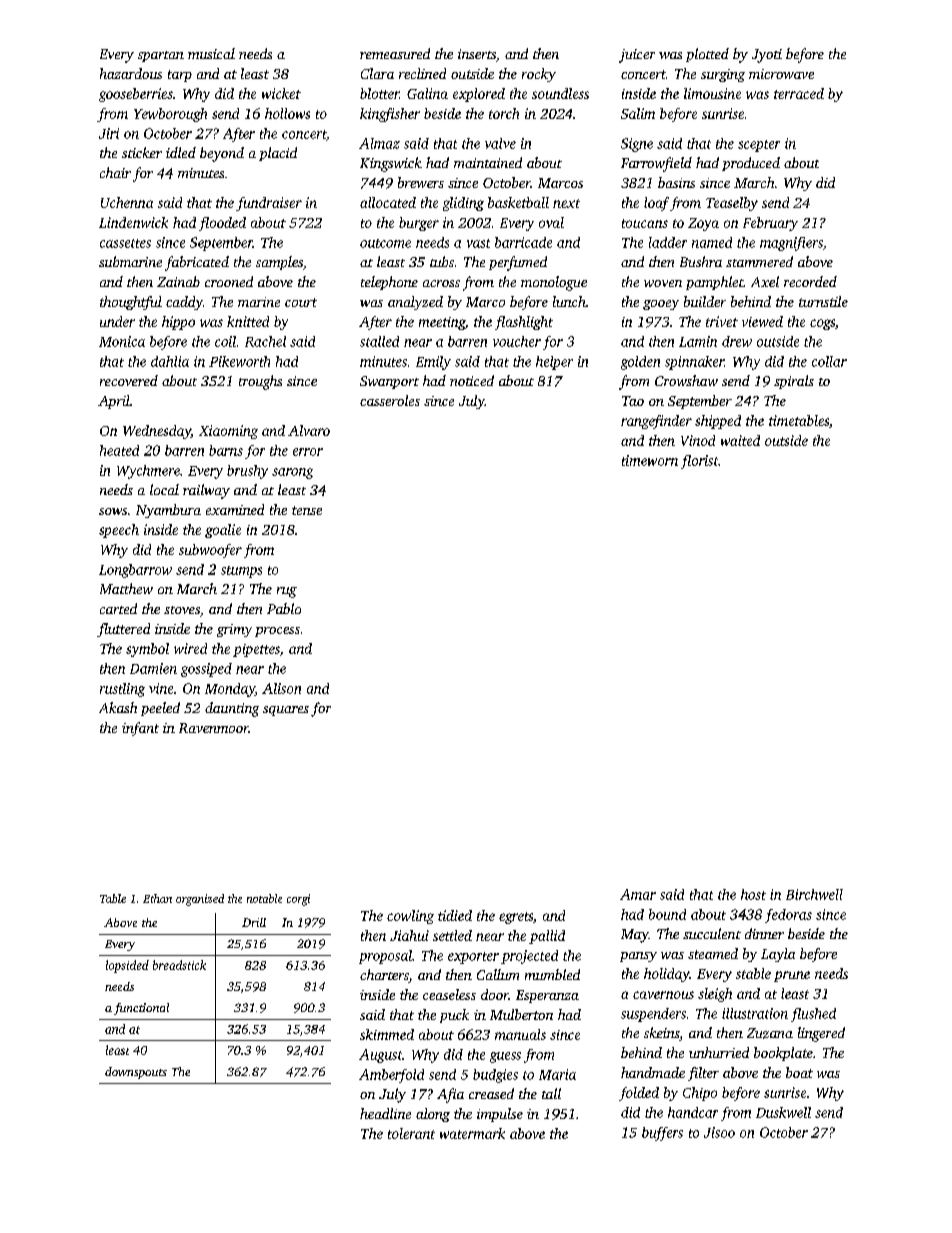 Image resolution: width=952 pixels, height=1233 pixels. I want to click on tolerant, so click(411, 1133).
